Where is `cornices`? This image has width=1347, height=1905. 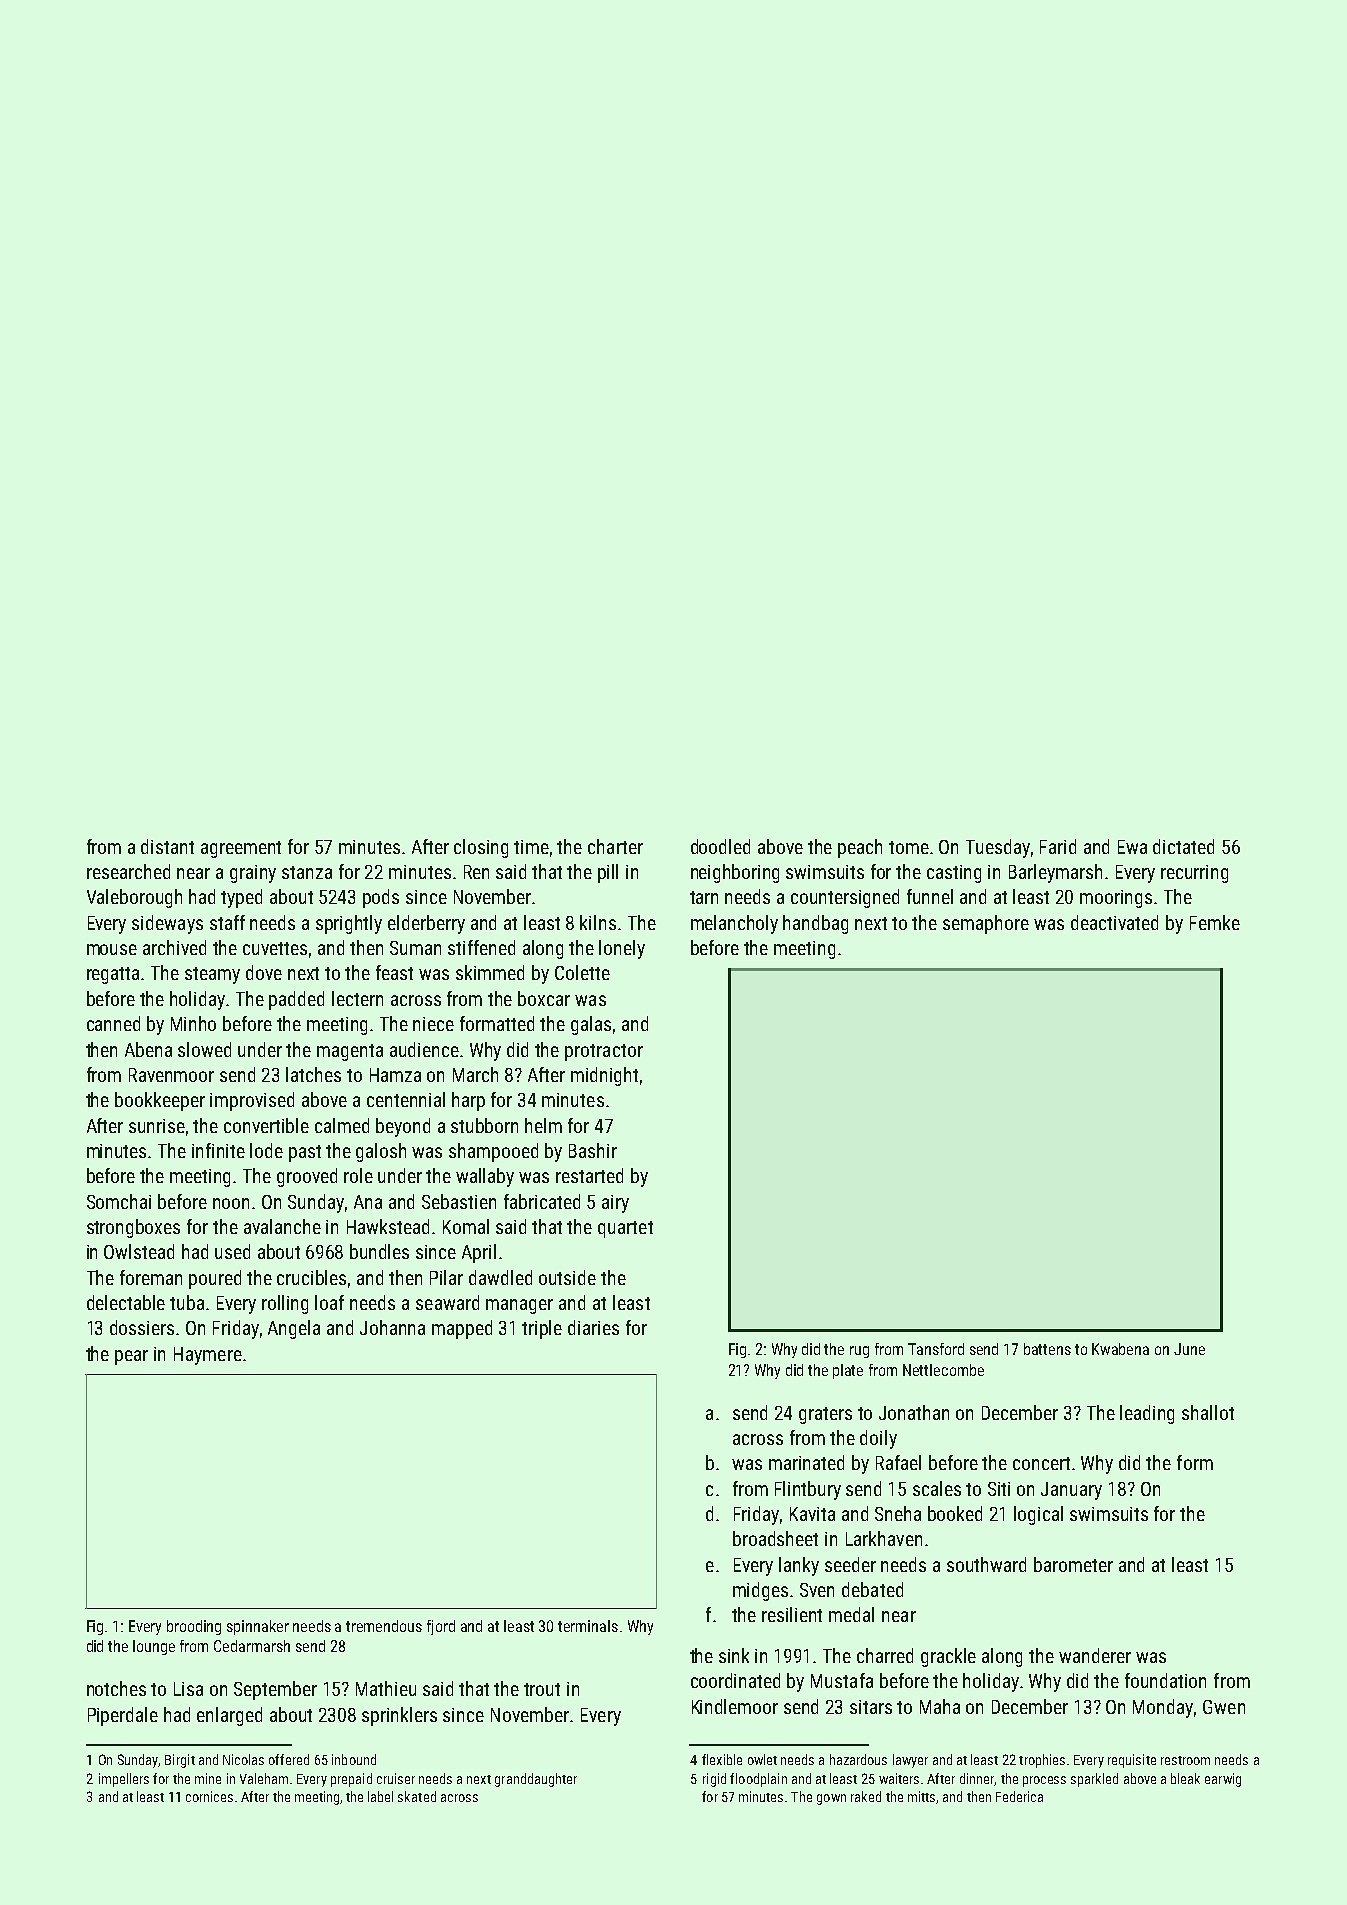 cornices is located at coordinates (209, 1796).
